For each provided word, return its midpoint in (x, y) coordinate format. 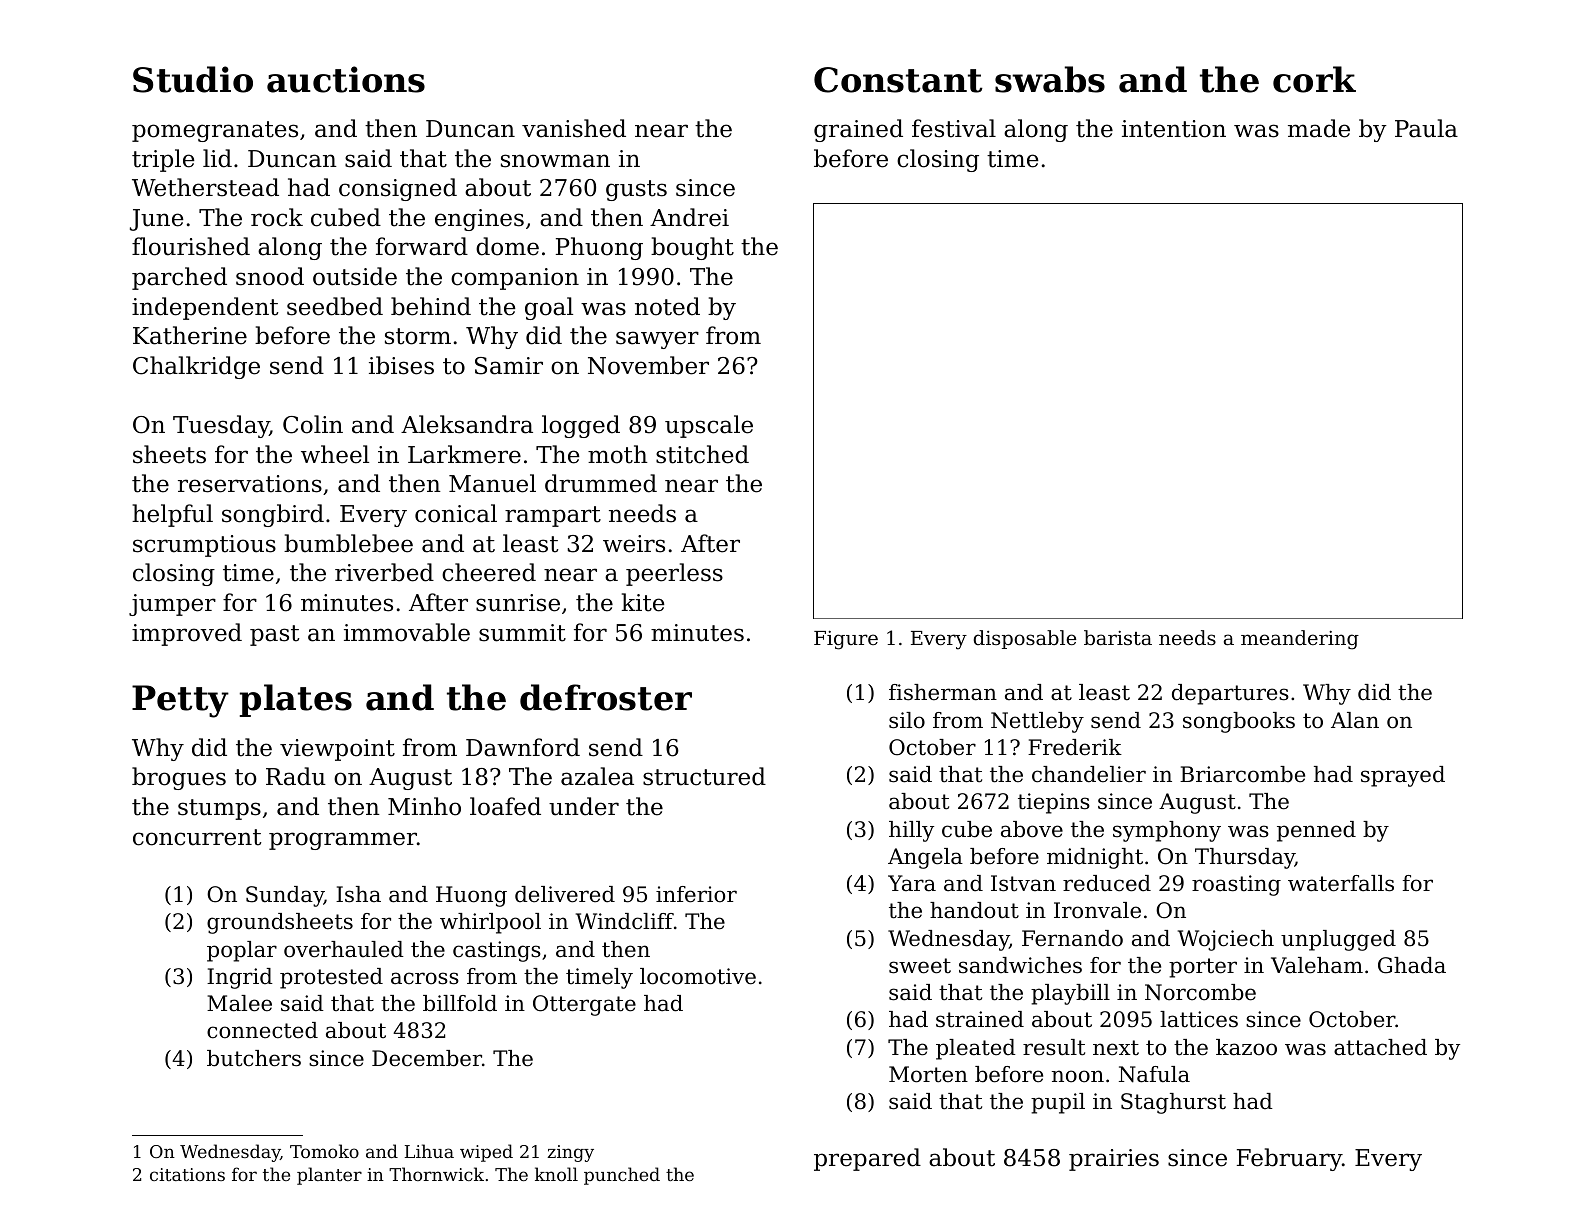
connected (262, 1030)
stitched (702, 454)
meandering (1300, 640)
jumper (172, 605)
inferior (696, 894)
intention (1174, 129)
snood (270, 276)
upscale (709, 426)
